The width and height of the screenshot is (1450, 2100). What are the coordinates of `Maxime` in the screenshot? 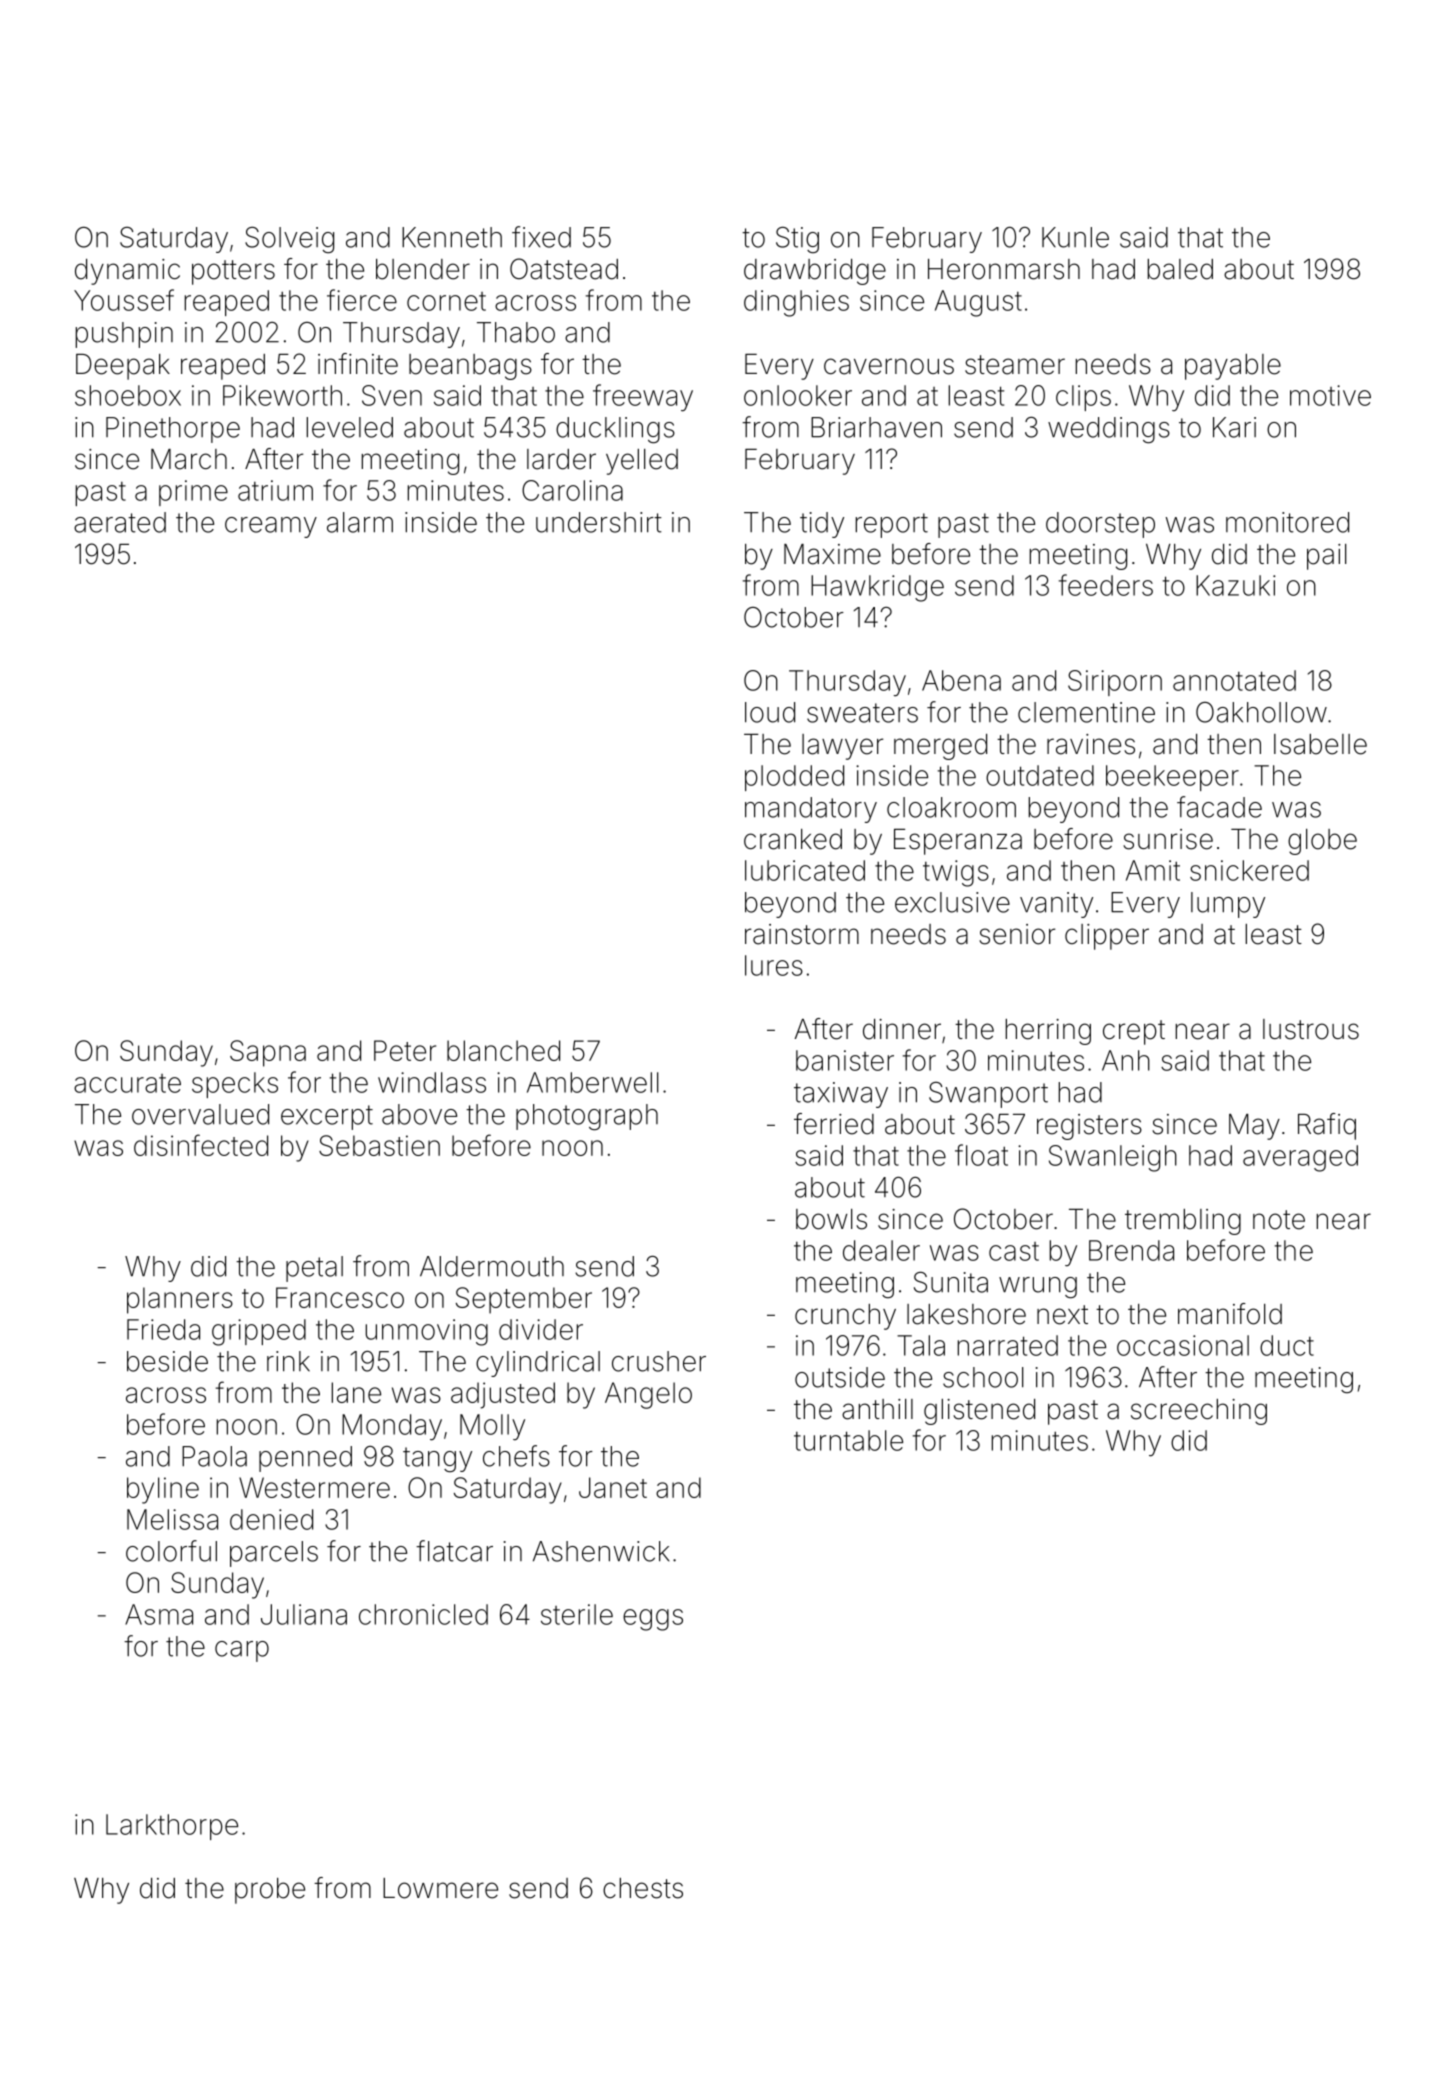 It's located at (832, 554).
